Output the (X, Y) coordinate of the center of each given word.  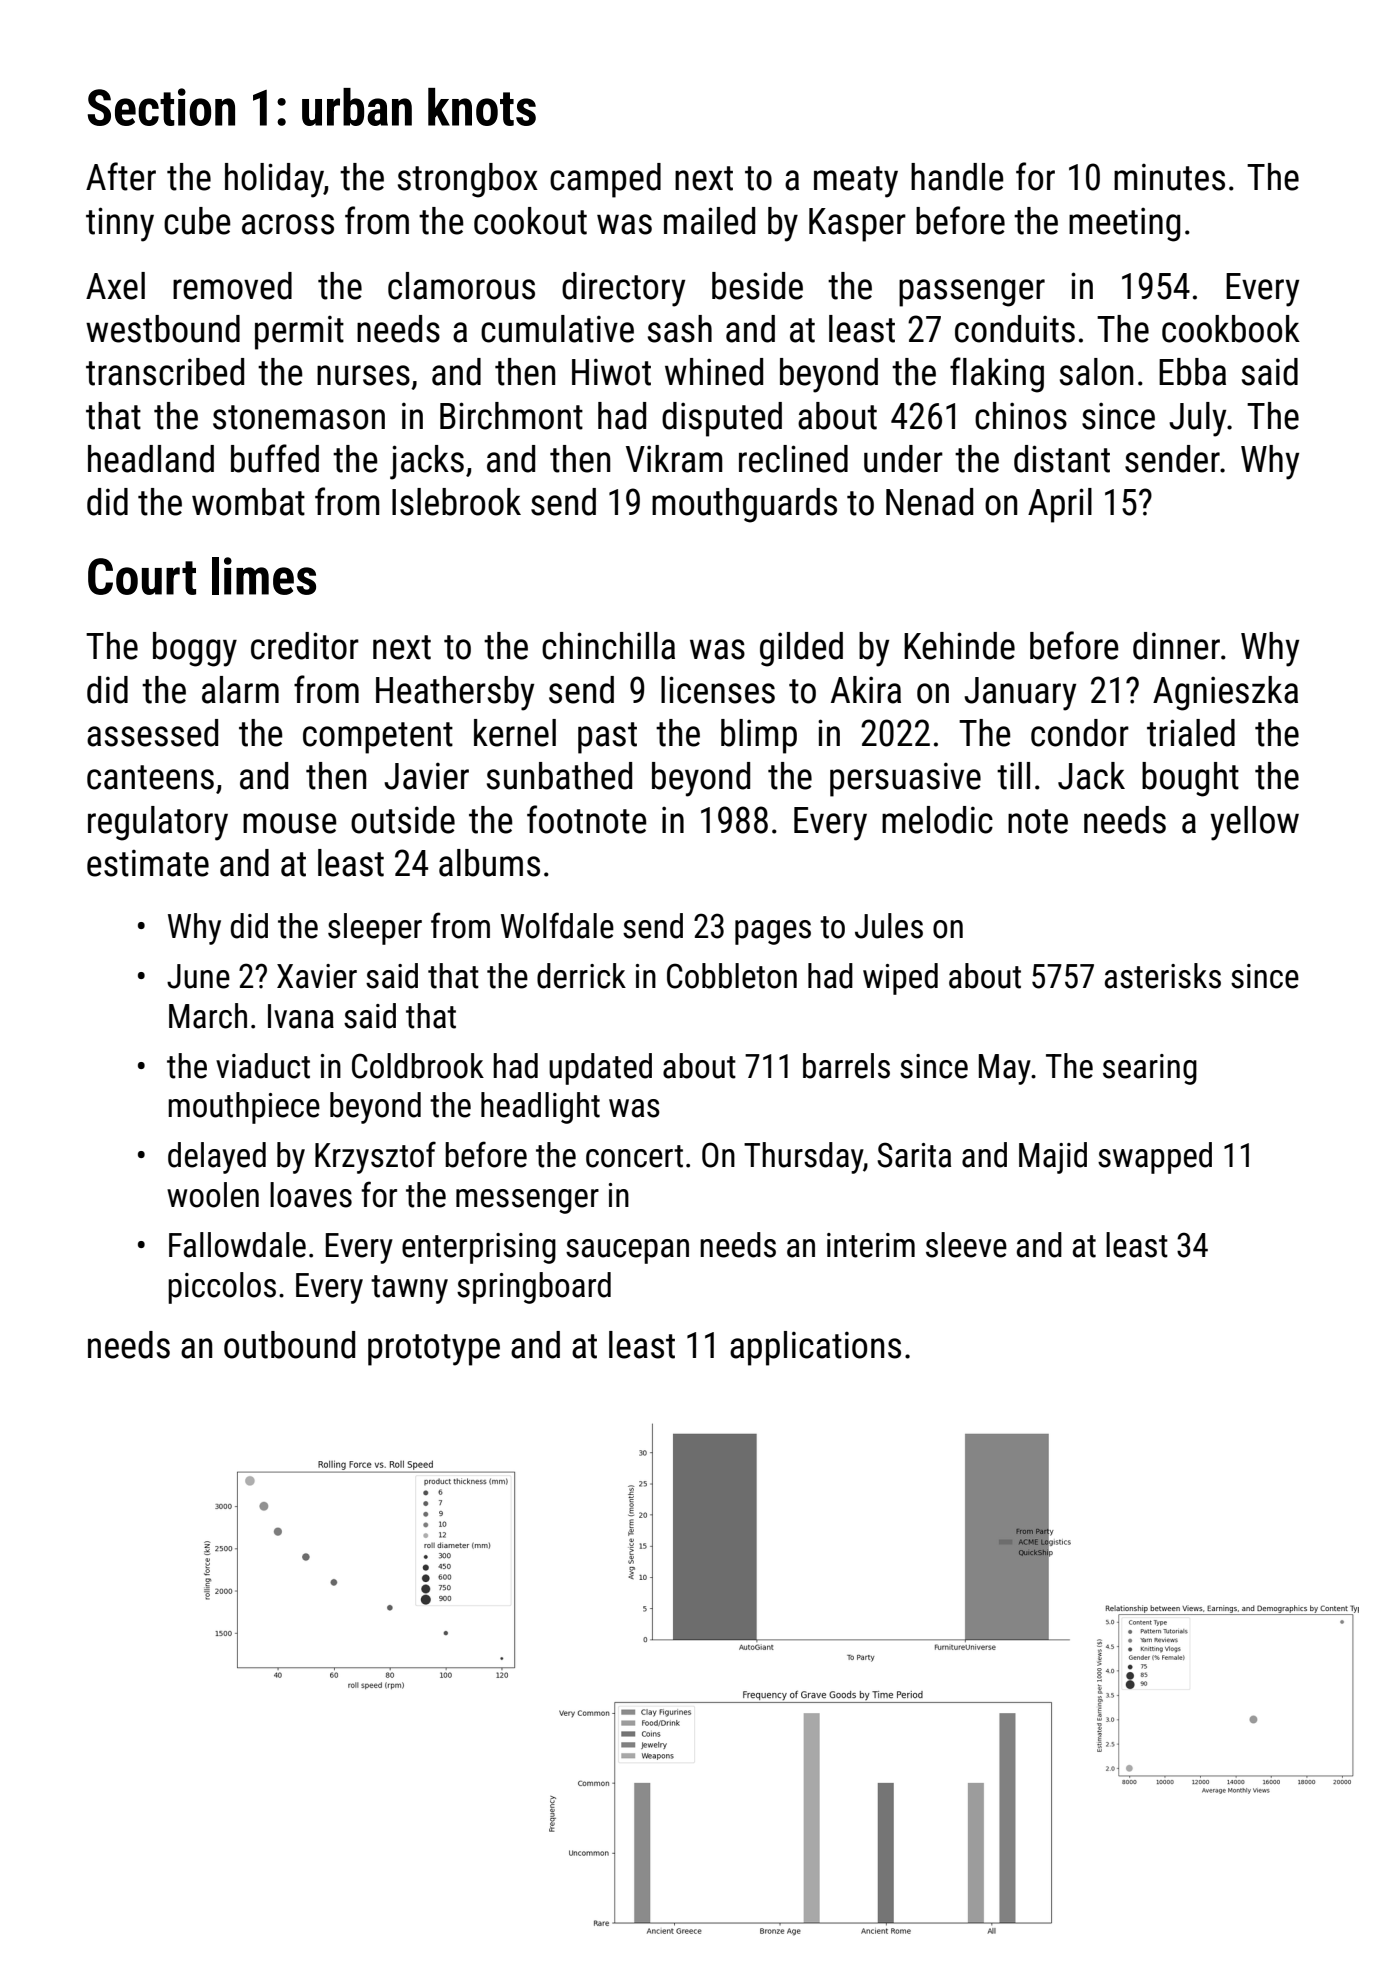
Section (161, 107)
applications (815, 1348)
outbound (289, 1345)
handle (957, 177)
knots (482, 107)
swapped (1155, 1158)
